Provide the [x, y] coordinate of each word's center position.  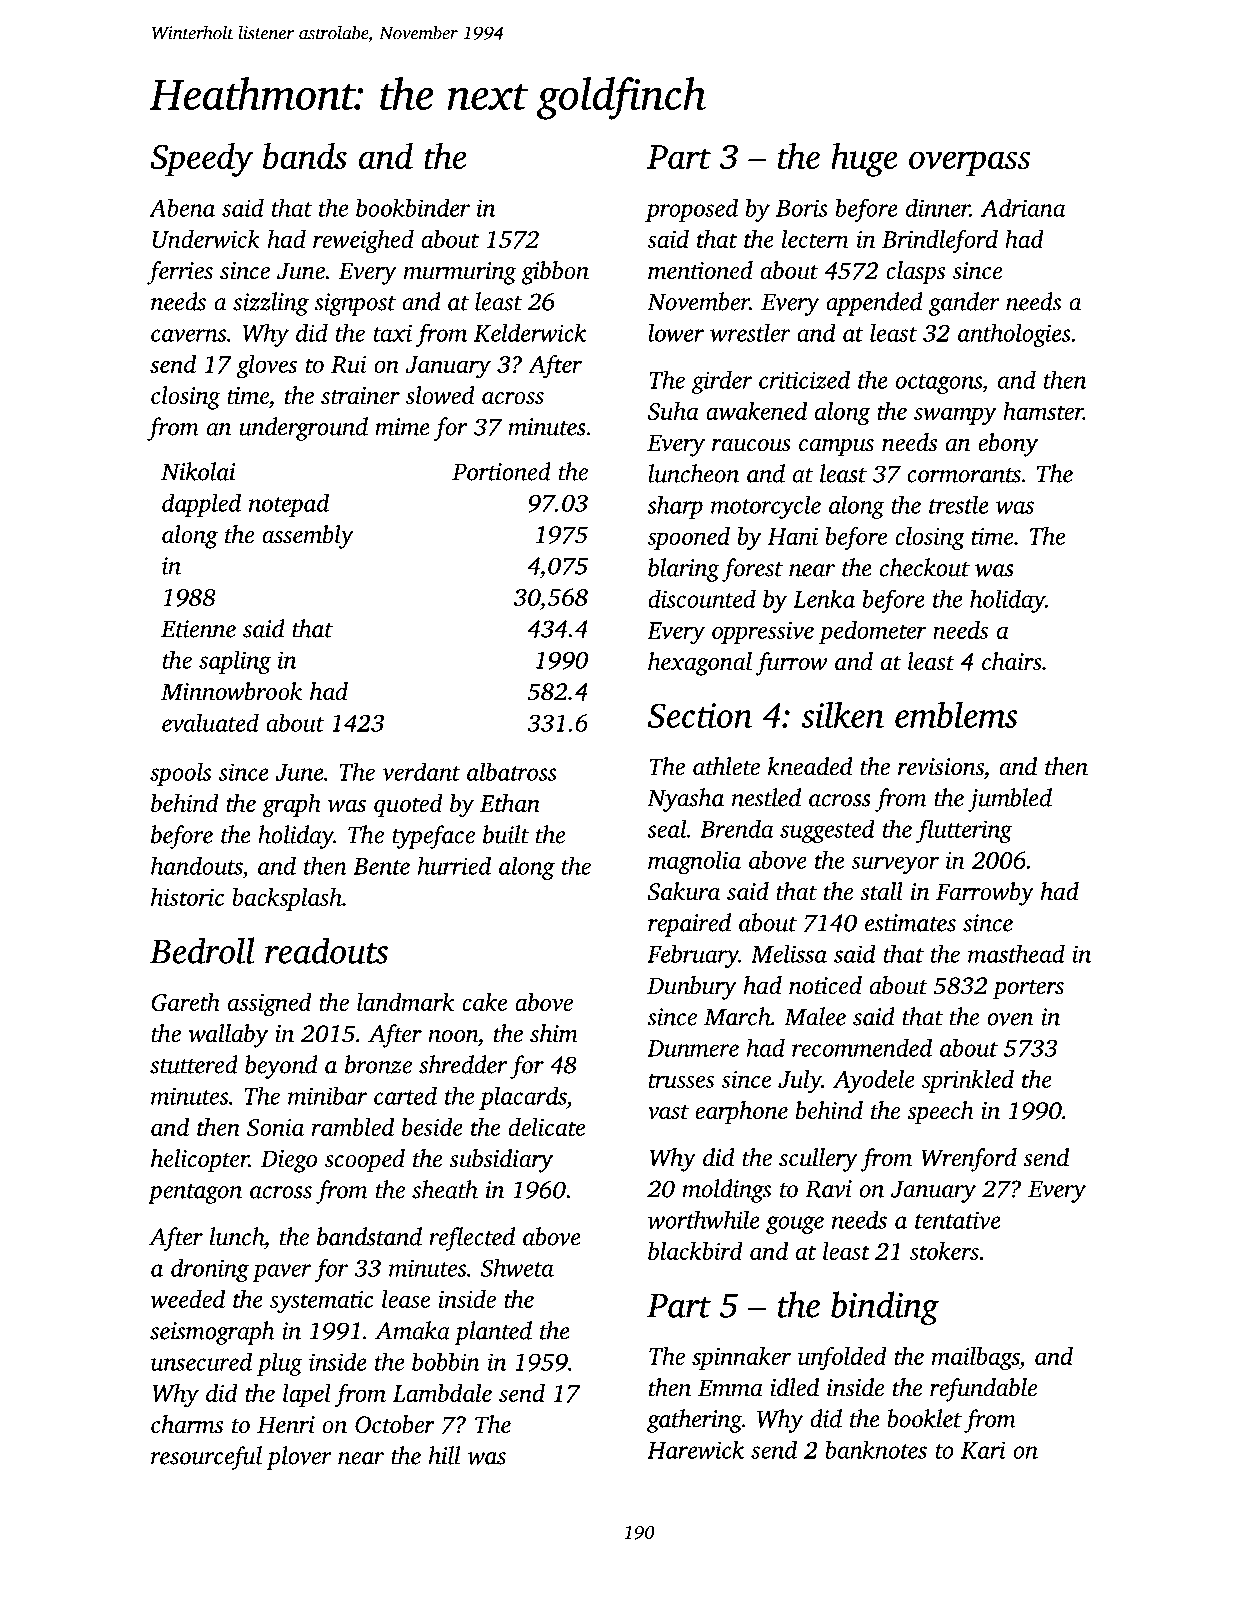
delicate [546, 1127]
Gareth [186, 1002]
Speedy [201, 160]
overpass [969, 164]
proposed [691, 210]
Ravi [828, 1189]
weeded [188, 1299]
